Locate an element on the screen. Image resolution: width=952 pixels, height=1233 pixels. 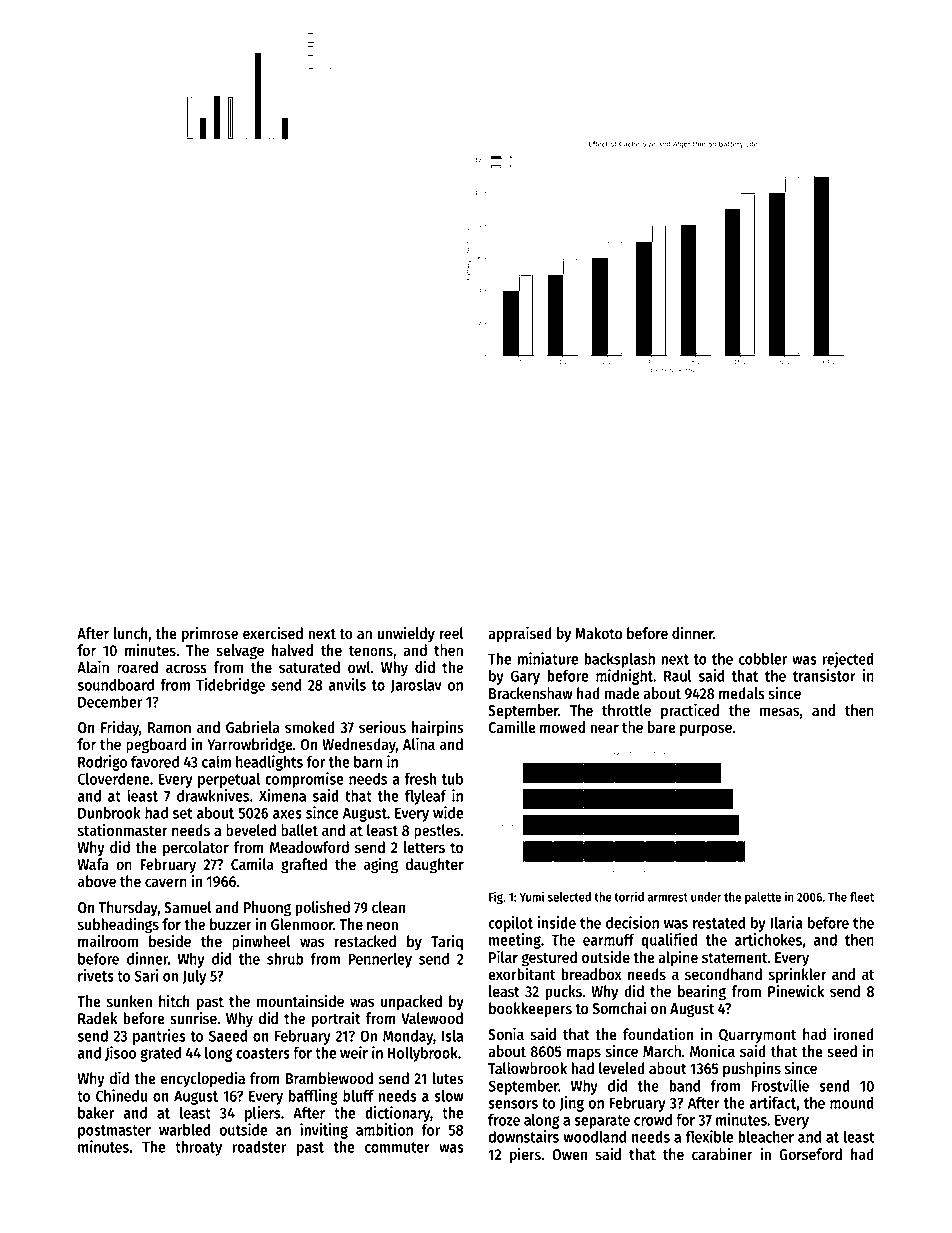
lunch is located at coordinates (131, 633).
